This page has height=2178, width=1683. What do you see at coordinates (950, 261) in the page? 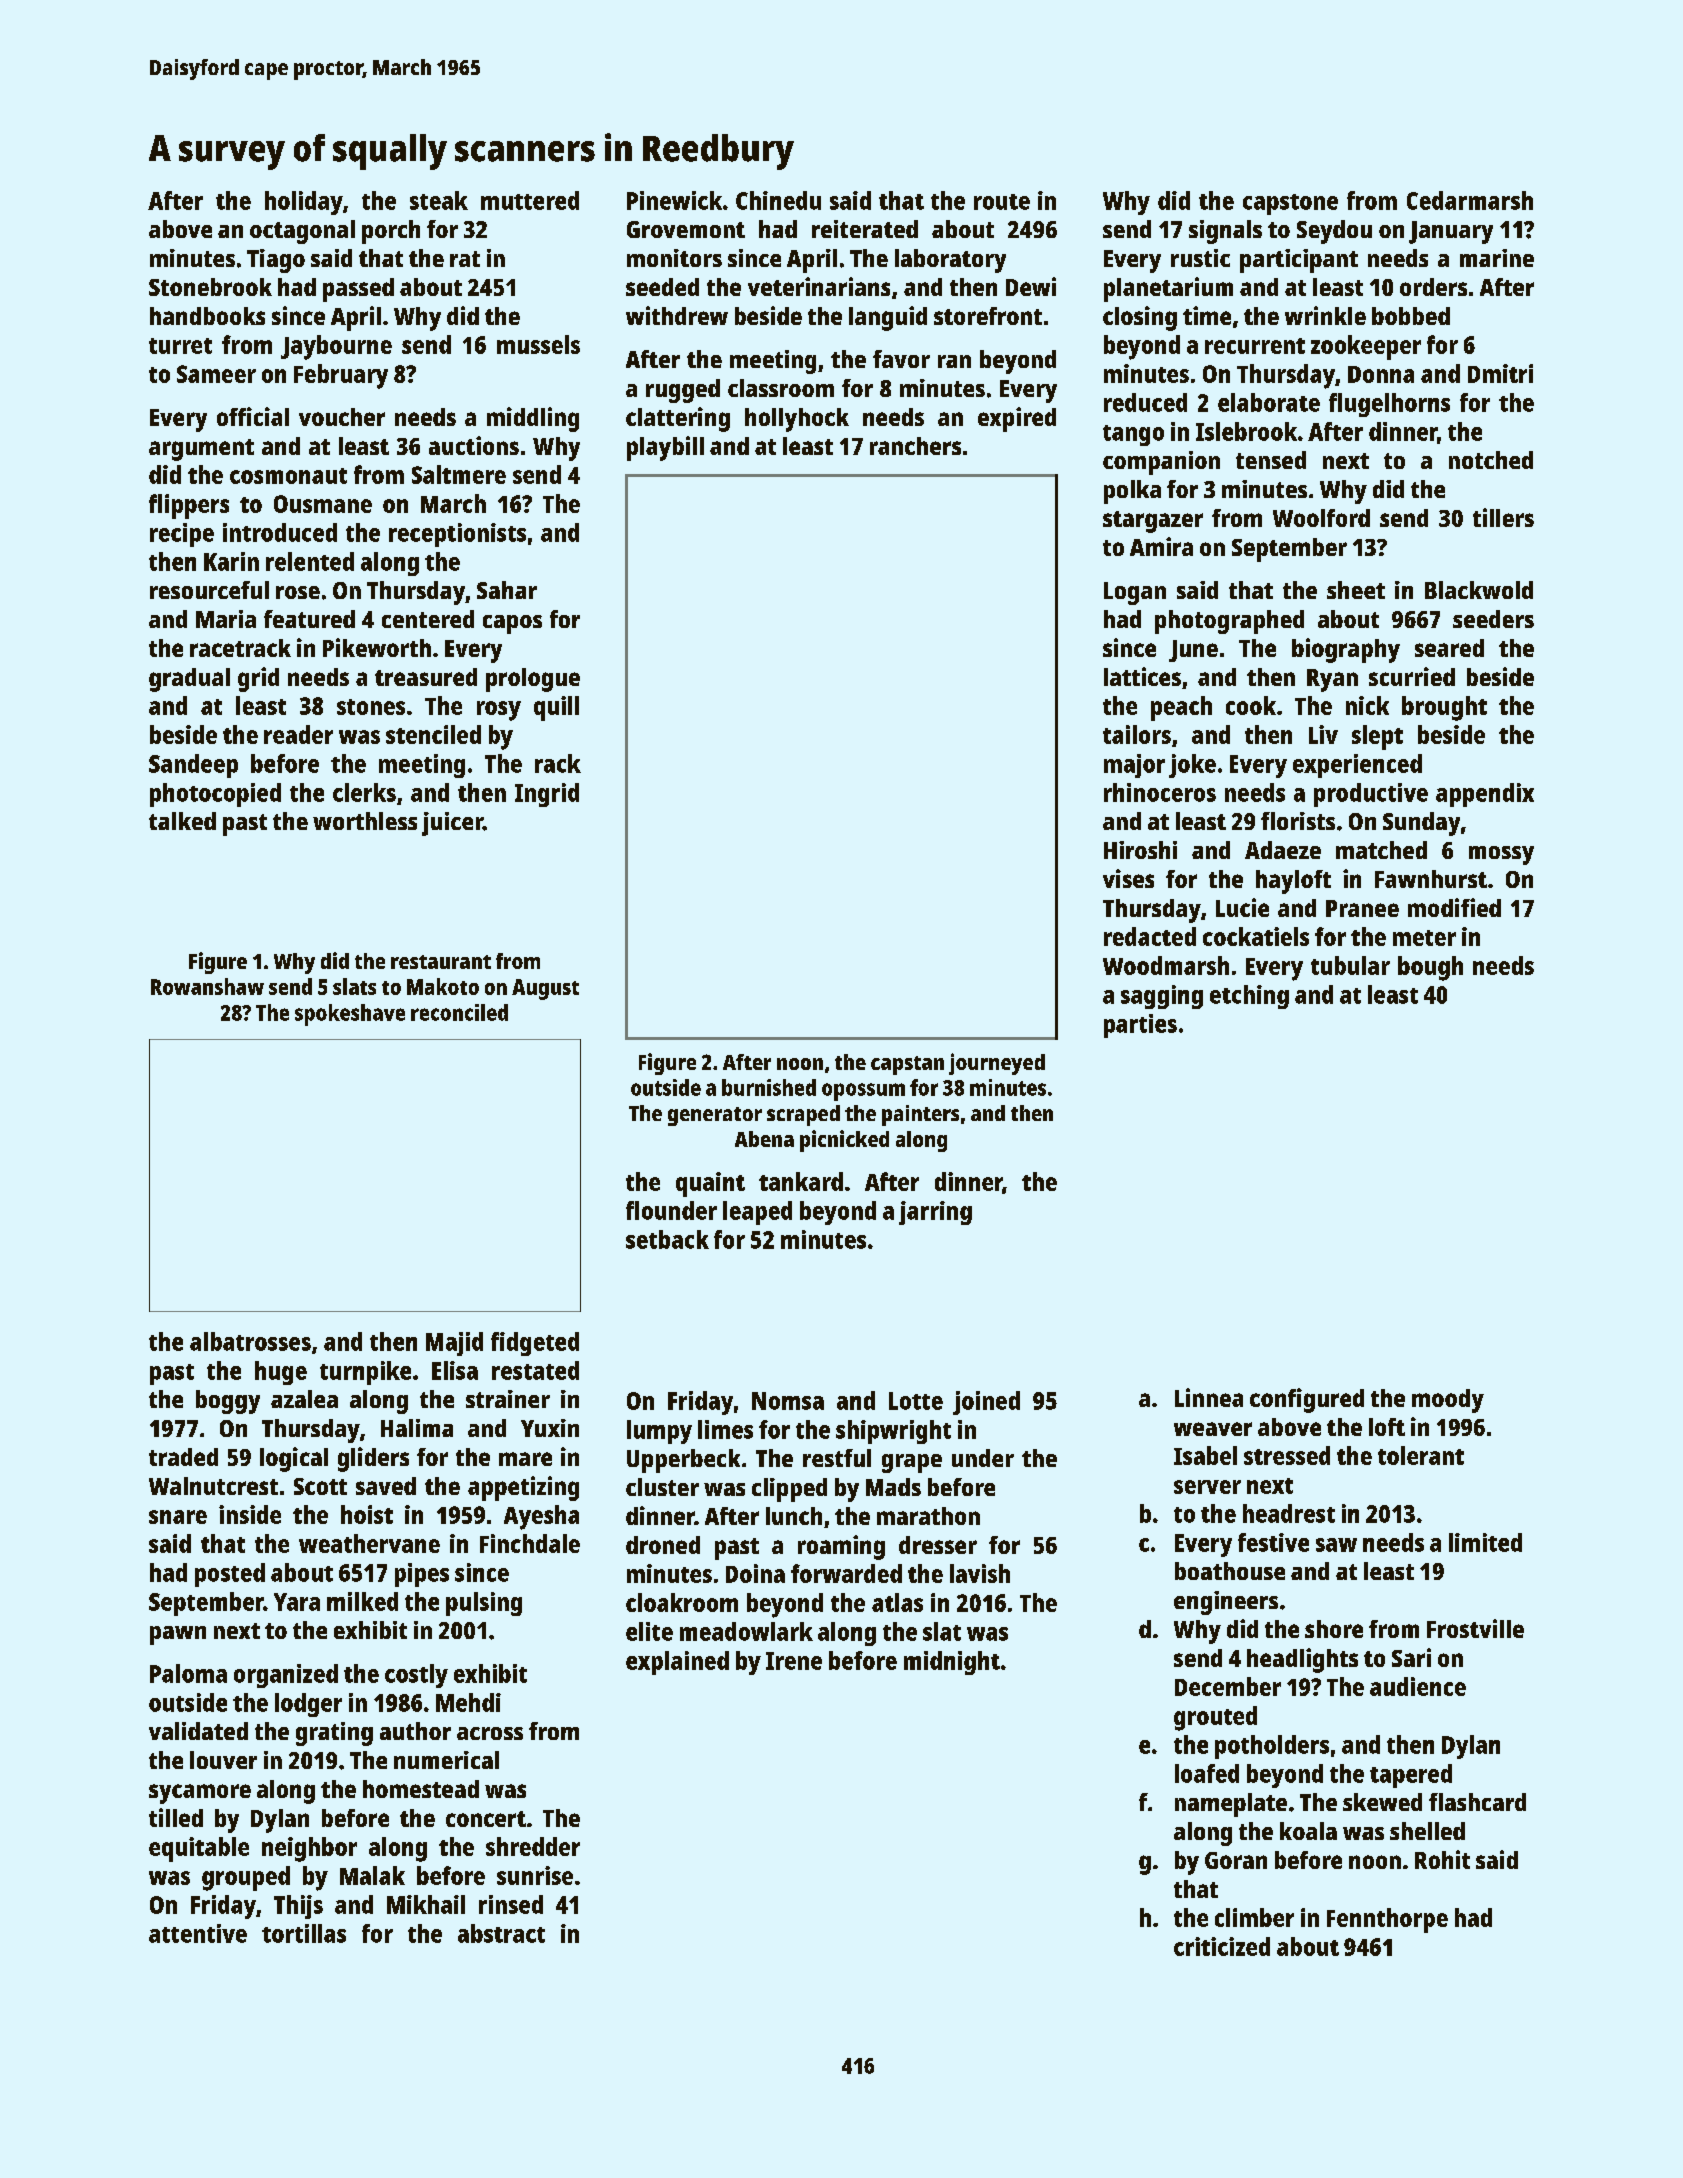
I see `laboratory` at bounding box center [950, 261].
